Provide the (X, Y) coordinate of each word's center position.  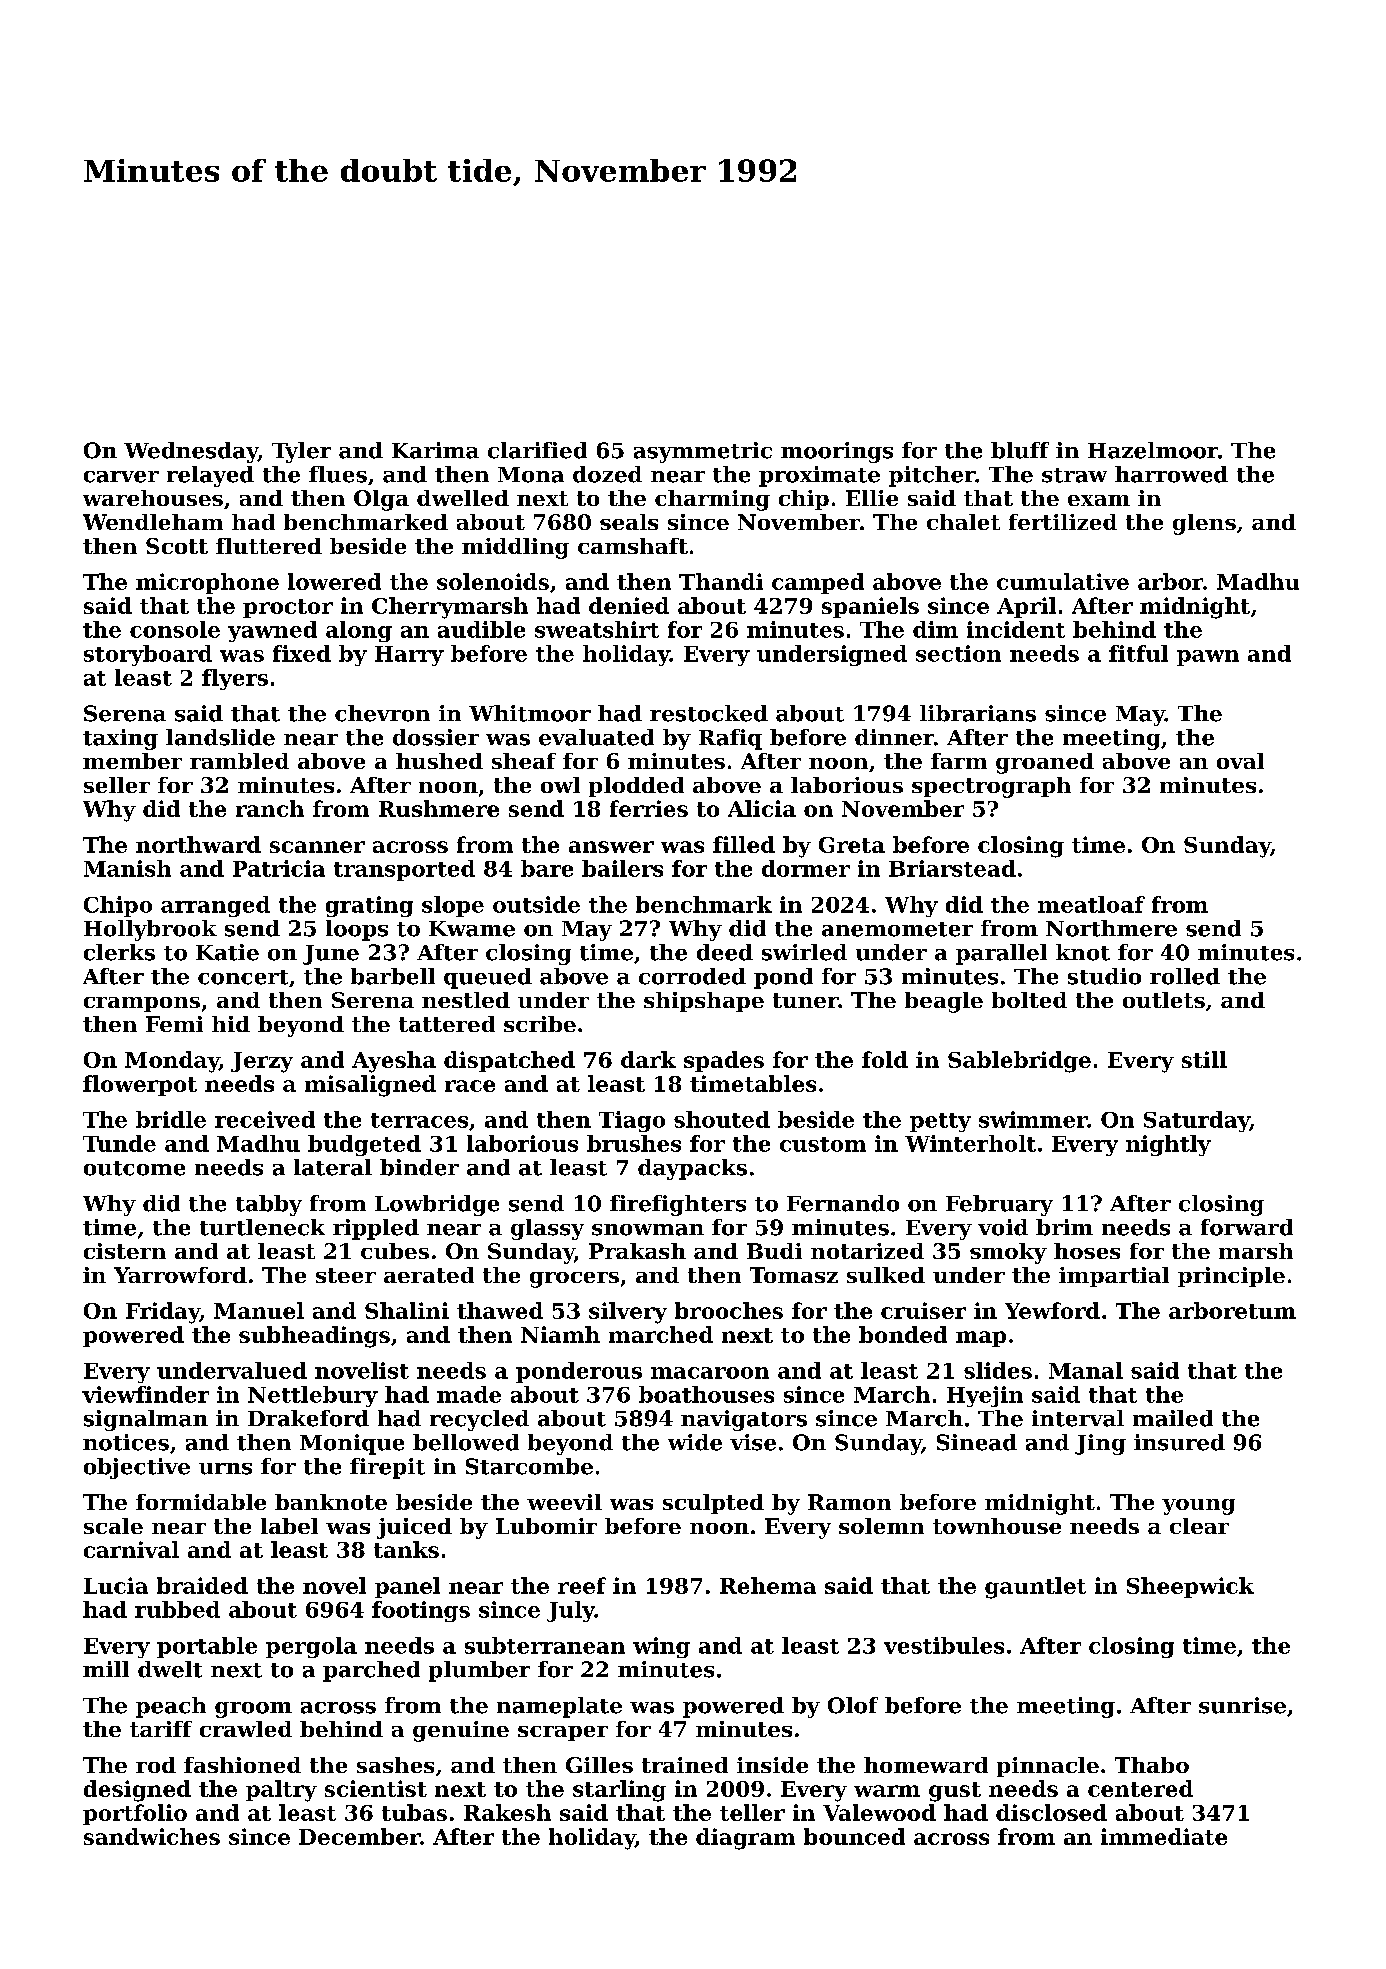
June (331, 955)
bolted (1029, 1000)
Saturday (1197, 1121)
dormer (806, 868)
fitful (1138, 653)
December (359, 1836)
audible (481, 629)
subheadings (314, 1337)
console (175, 629)
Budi (774, 1251)
